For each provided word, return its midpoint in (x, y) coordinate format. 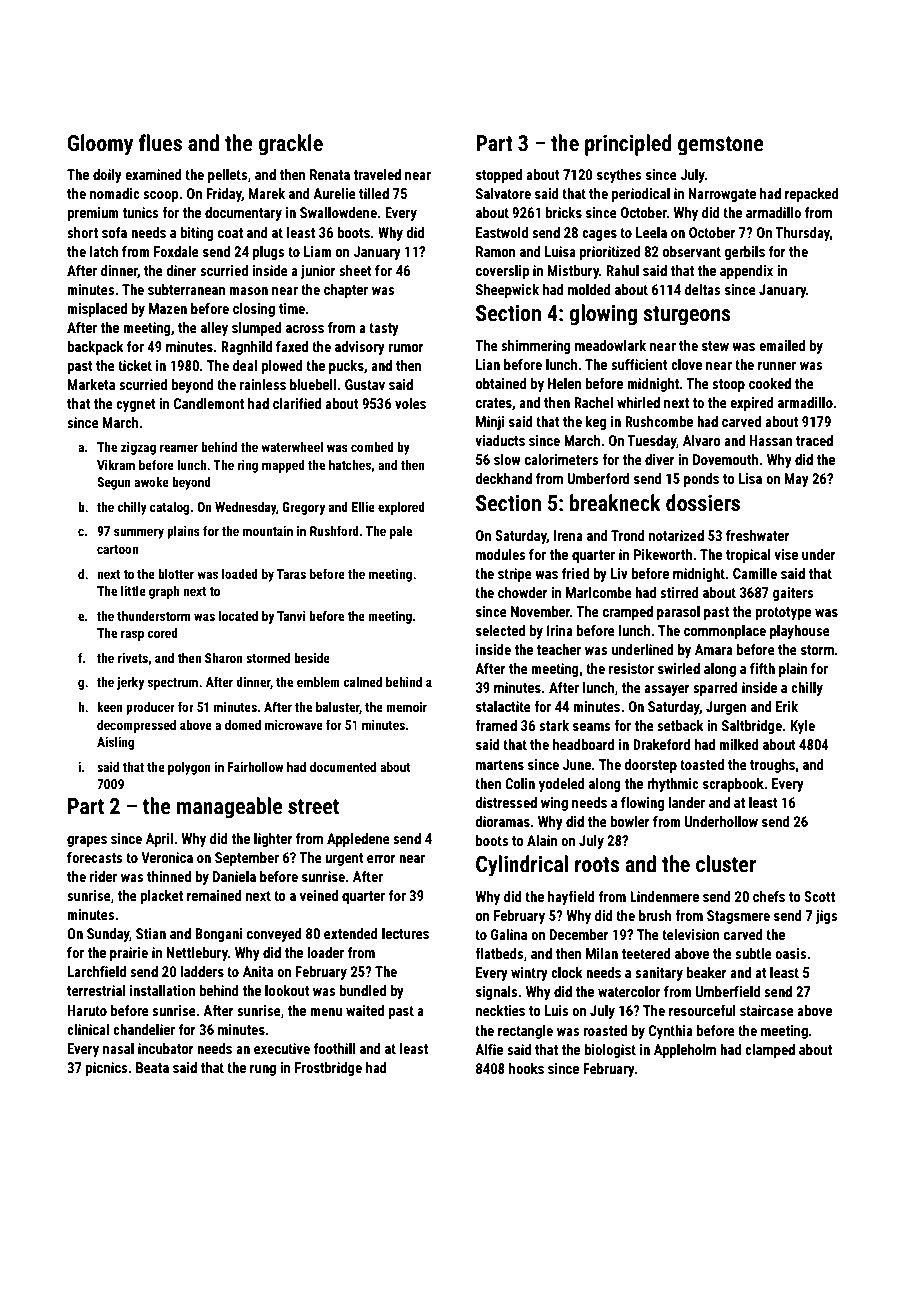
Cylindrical (522, 866)
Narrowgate (722, 195)
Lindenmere (664, 896)
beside (312, 658)
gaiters (793, 594)
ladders (202, 971)
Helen (564, 383)
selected (500, 630)
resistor (631, 668)
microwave (294, 725)
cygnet (136, 405)
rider (103, 876)
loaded (240, 574)
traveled (377, 174)
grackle (290, 145)
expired (752, 404)
